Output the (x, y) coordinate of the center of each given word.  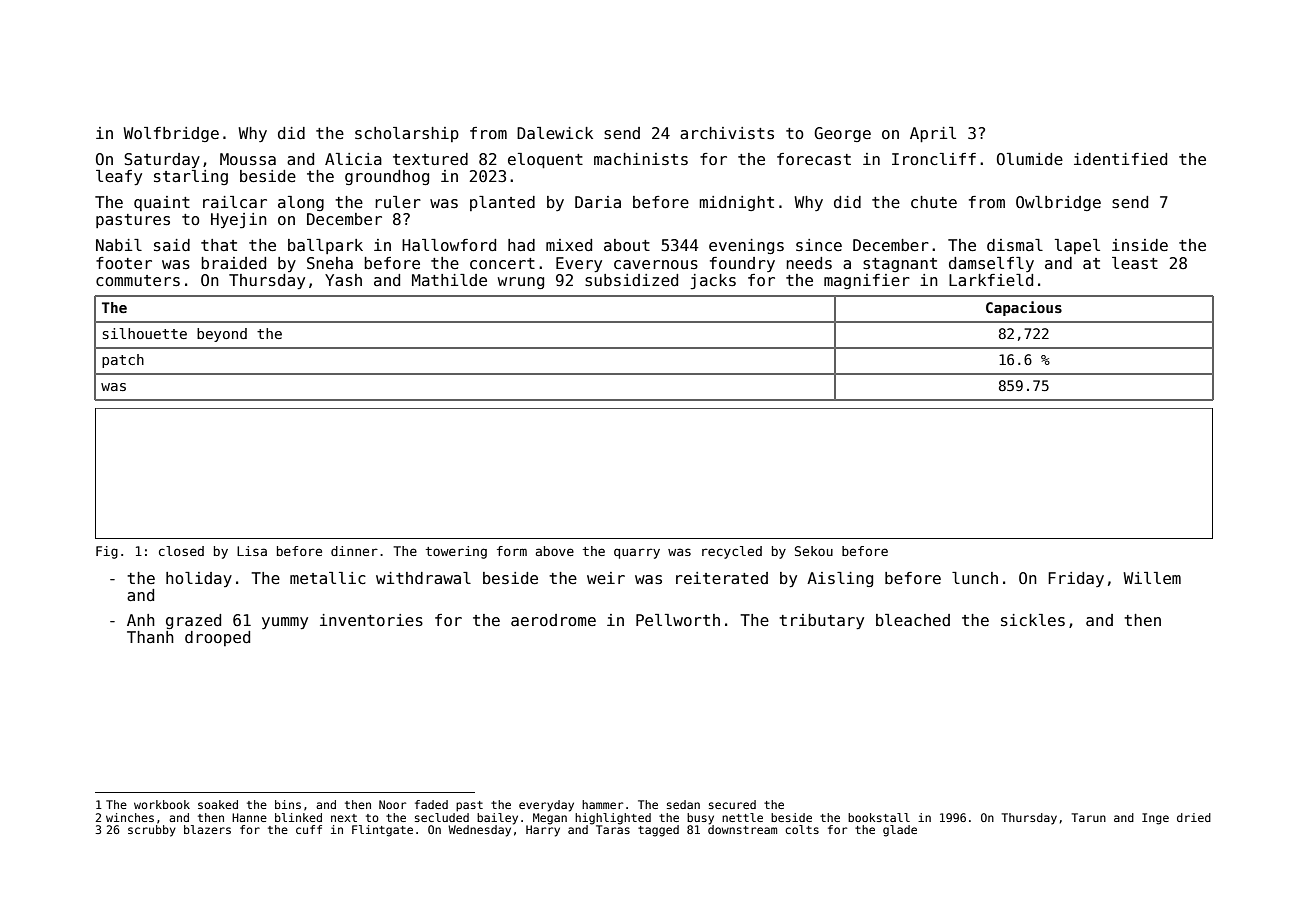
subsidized (631, 280)
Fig (107, 552)
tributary (821, 621)
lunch (975, 578)
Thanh (150, 637)
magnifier (867, 281)
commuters (138, 281)
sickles (1033, 620)
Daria (598, 202)
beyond (222, 335)
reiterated (722, 578)
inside (1140, 245)
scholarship (407, 134)
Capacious (1024, 308)
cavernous (656, 264)
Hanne (249, 817)
